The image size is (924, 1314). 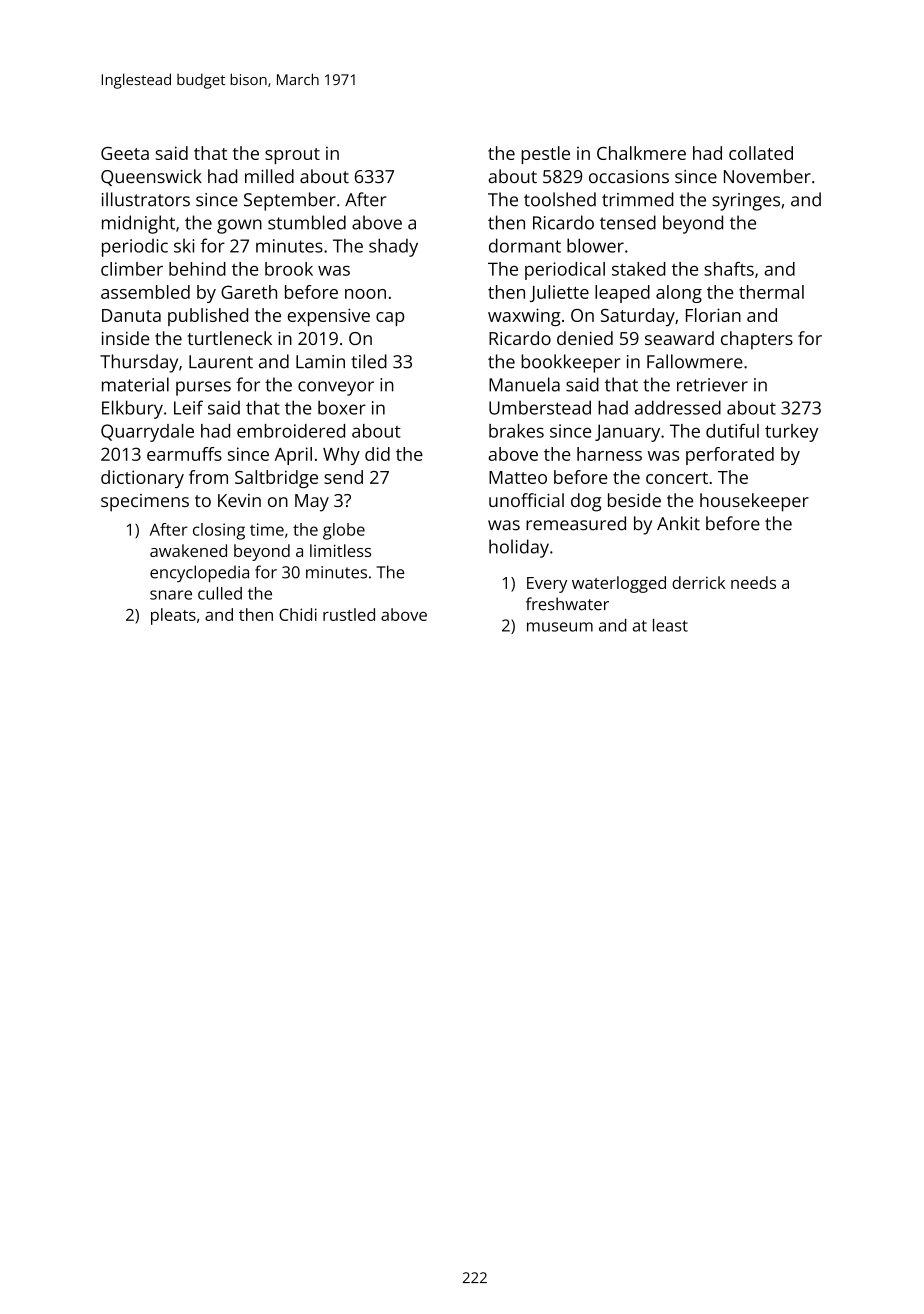 I want to click on turkey, so click(x=791, y=433).
